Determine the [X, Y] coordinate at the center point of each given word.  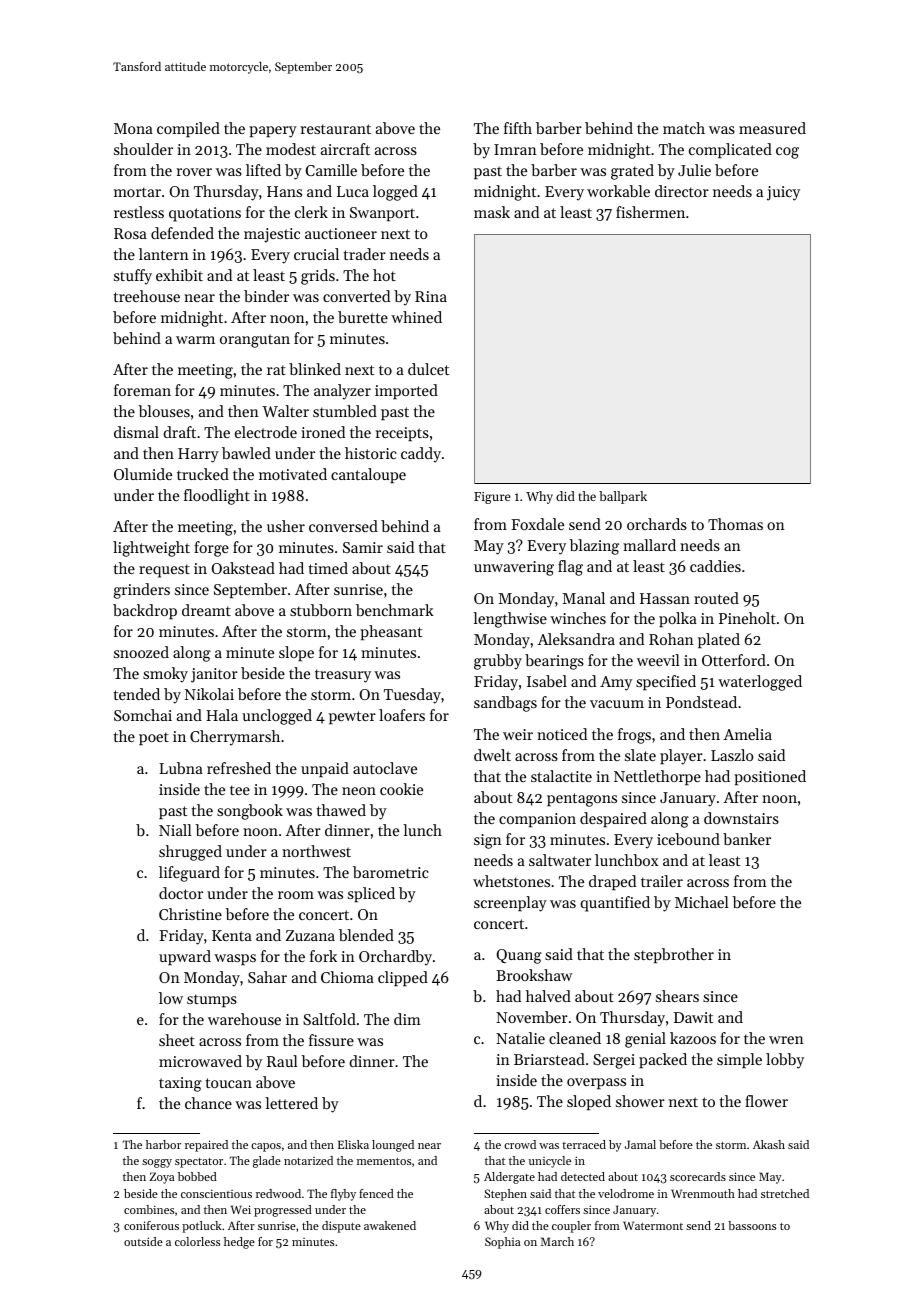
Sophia [503, 1243]
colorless [197, 1241]
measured [772, 128]
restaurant [336, 129]
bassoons [752, 1225]
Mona [133, 128]
